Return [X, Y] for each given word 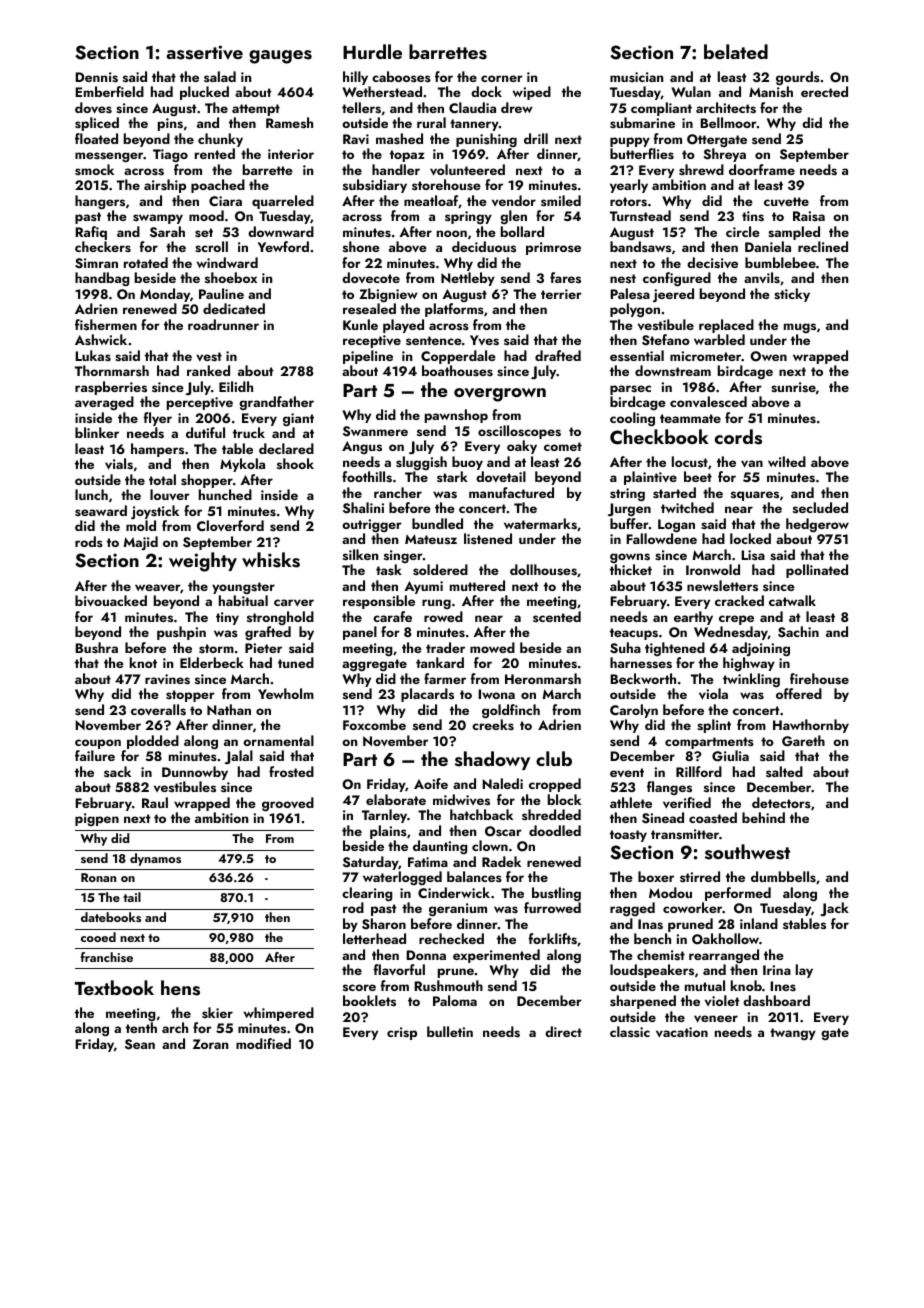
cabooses [401, 76]
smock [94, 170]
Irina [777, 970]
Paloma [455, 1000]
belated [736, 51]
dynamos [155, 859]
